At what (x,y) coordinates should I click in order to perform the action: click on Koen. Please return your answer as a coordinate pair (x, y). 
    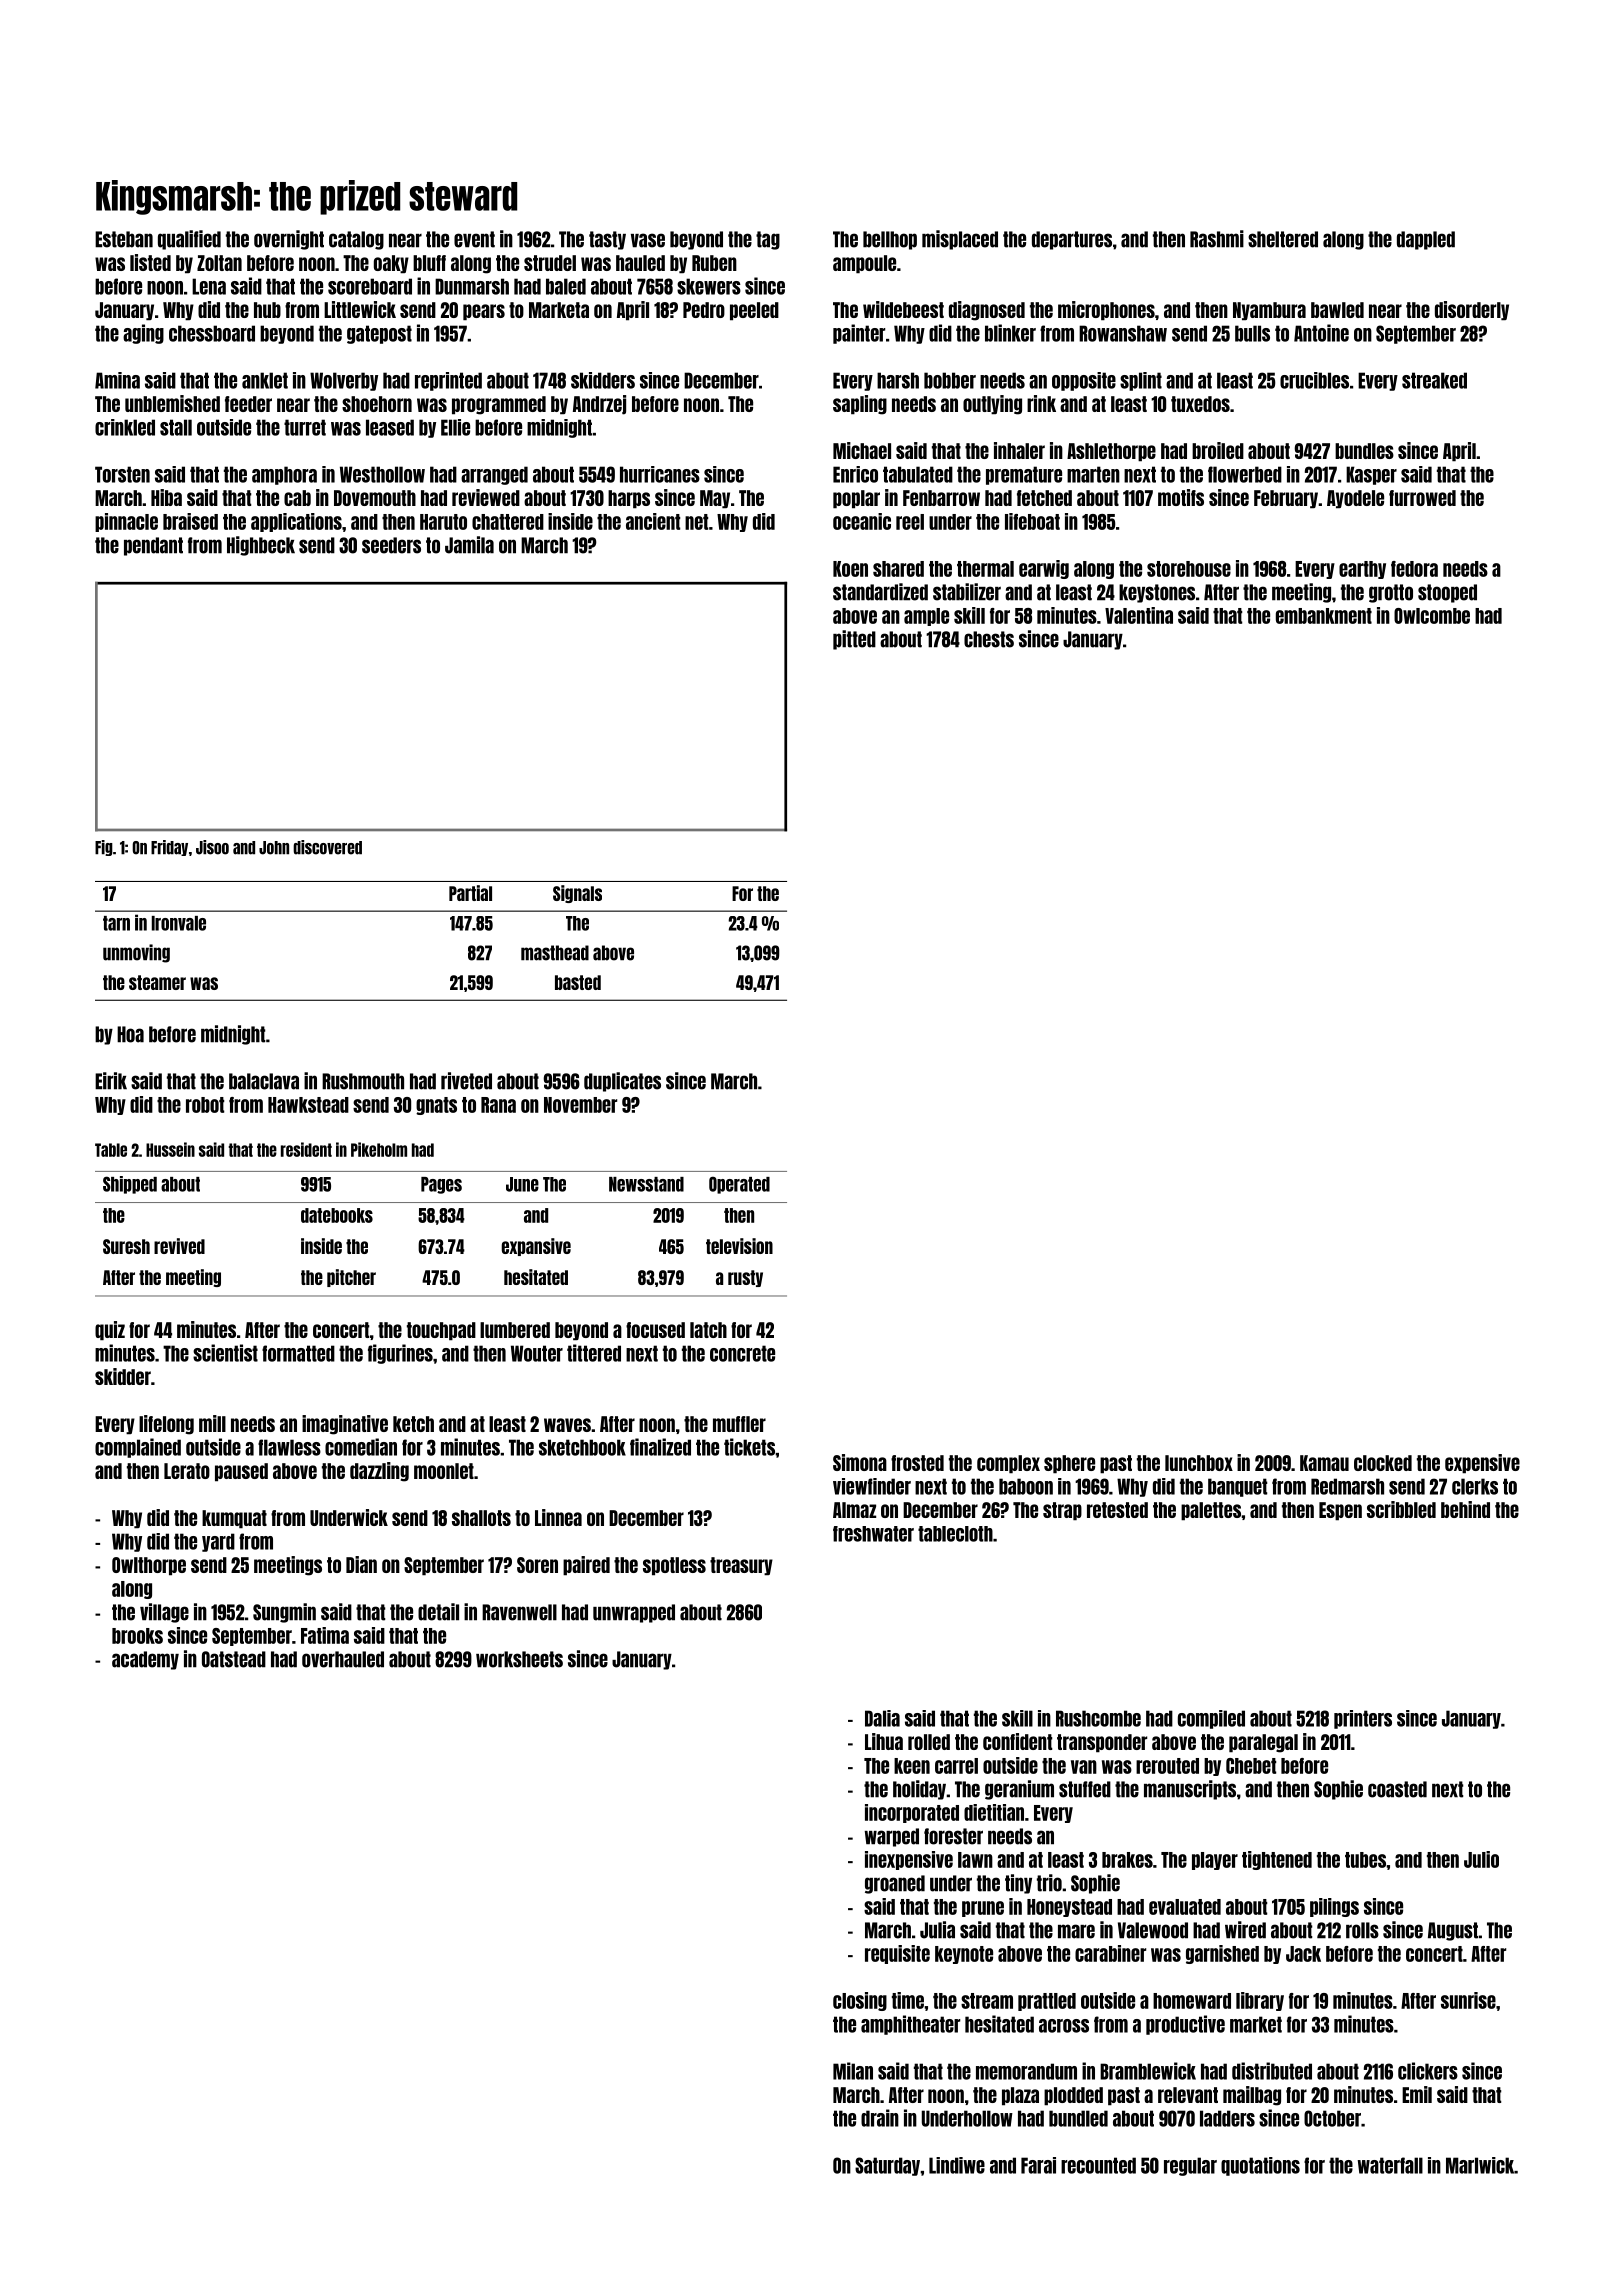
    Looking at the image, I should click on (850, 569).
